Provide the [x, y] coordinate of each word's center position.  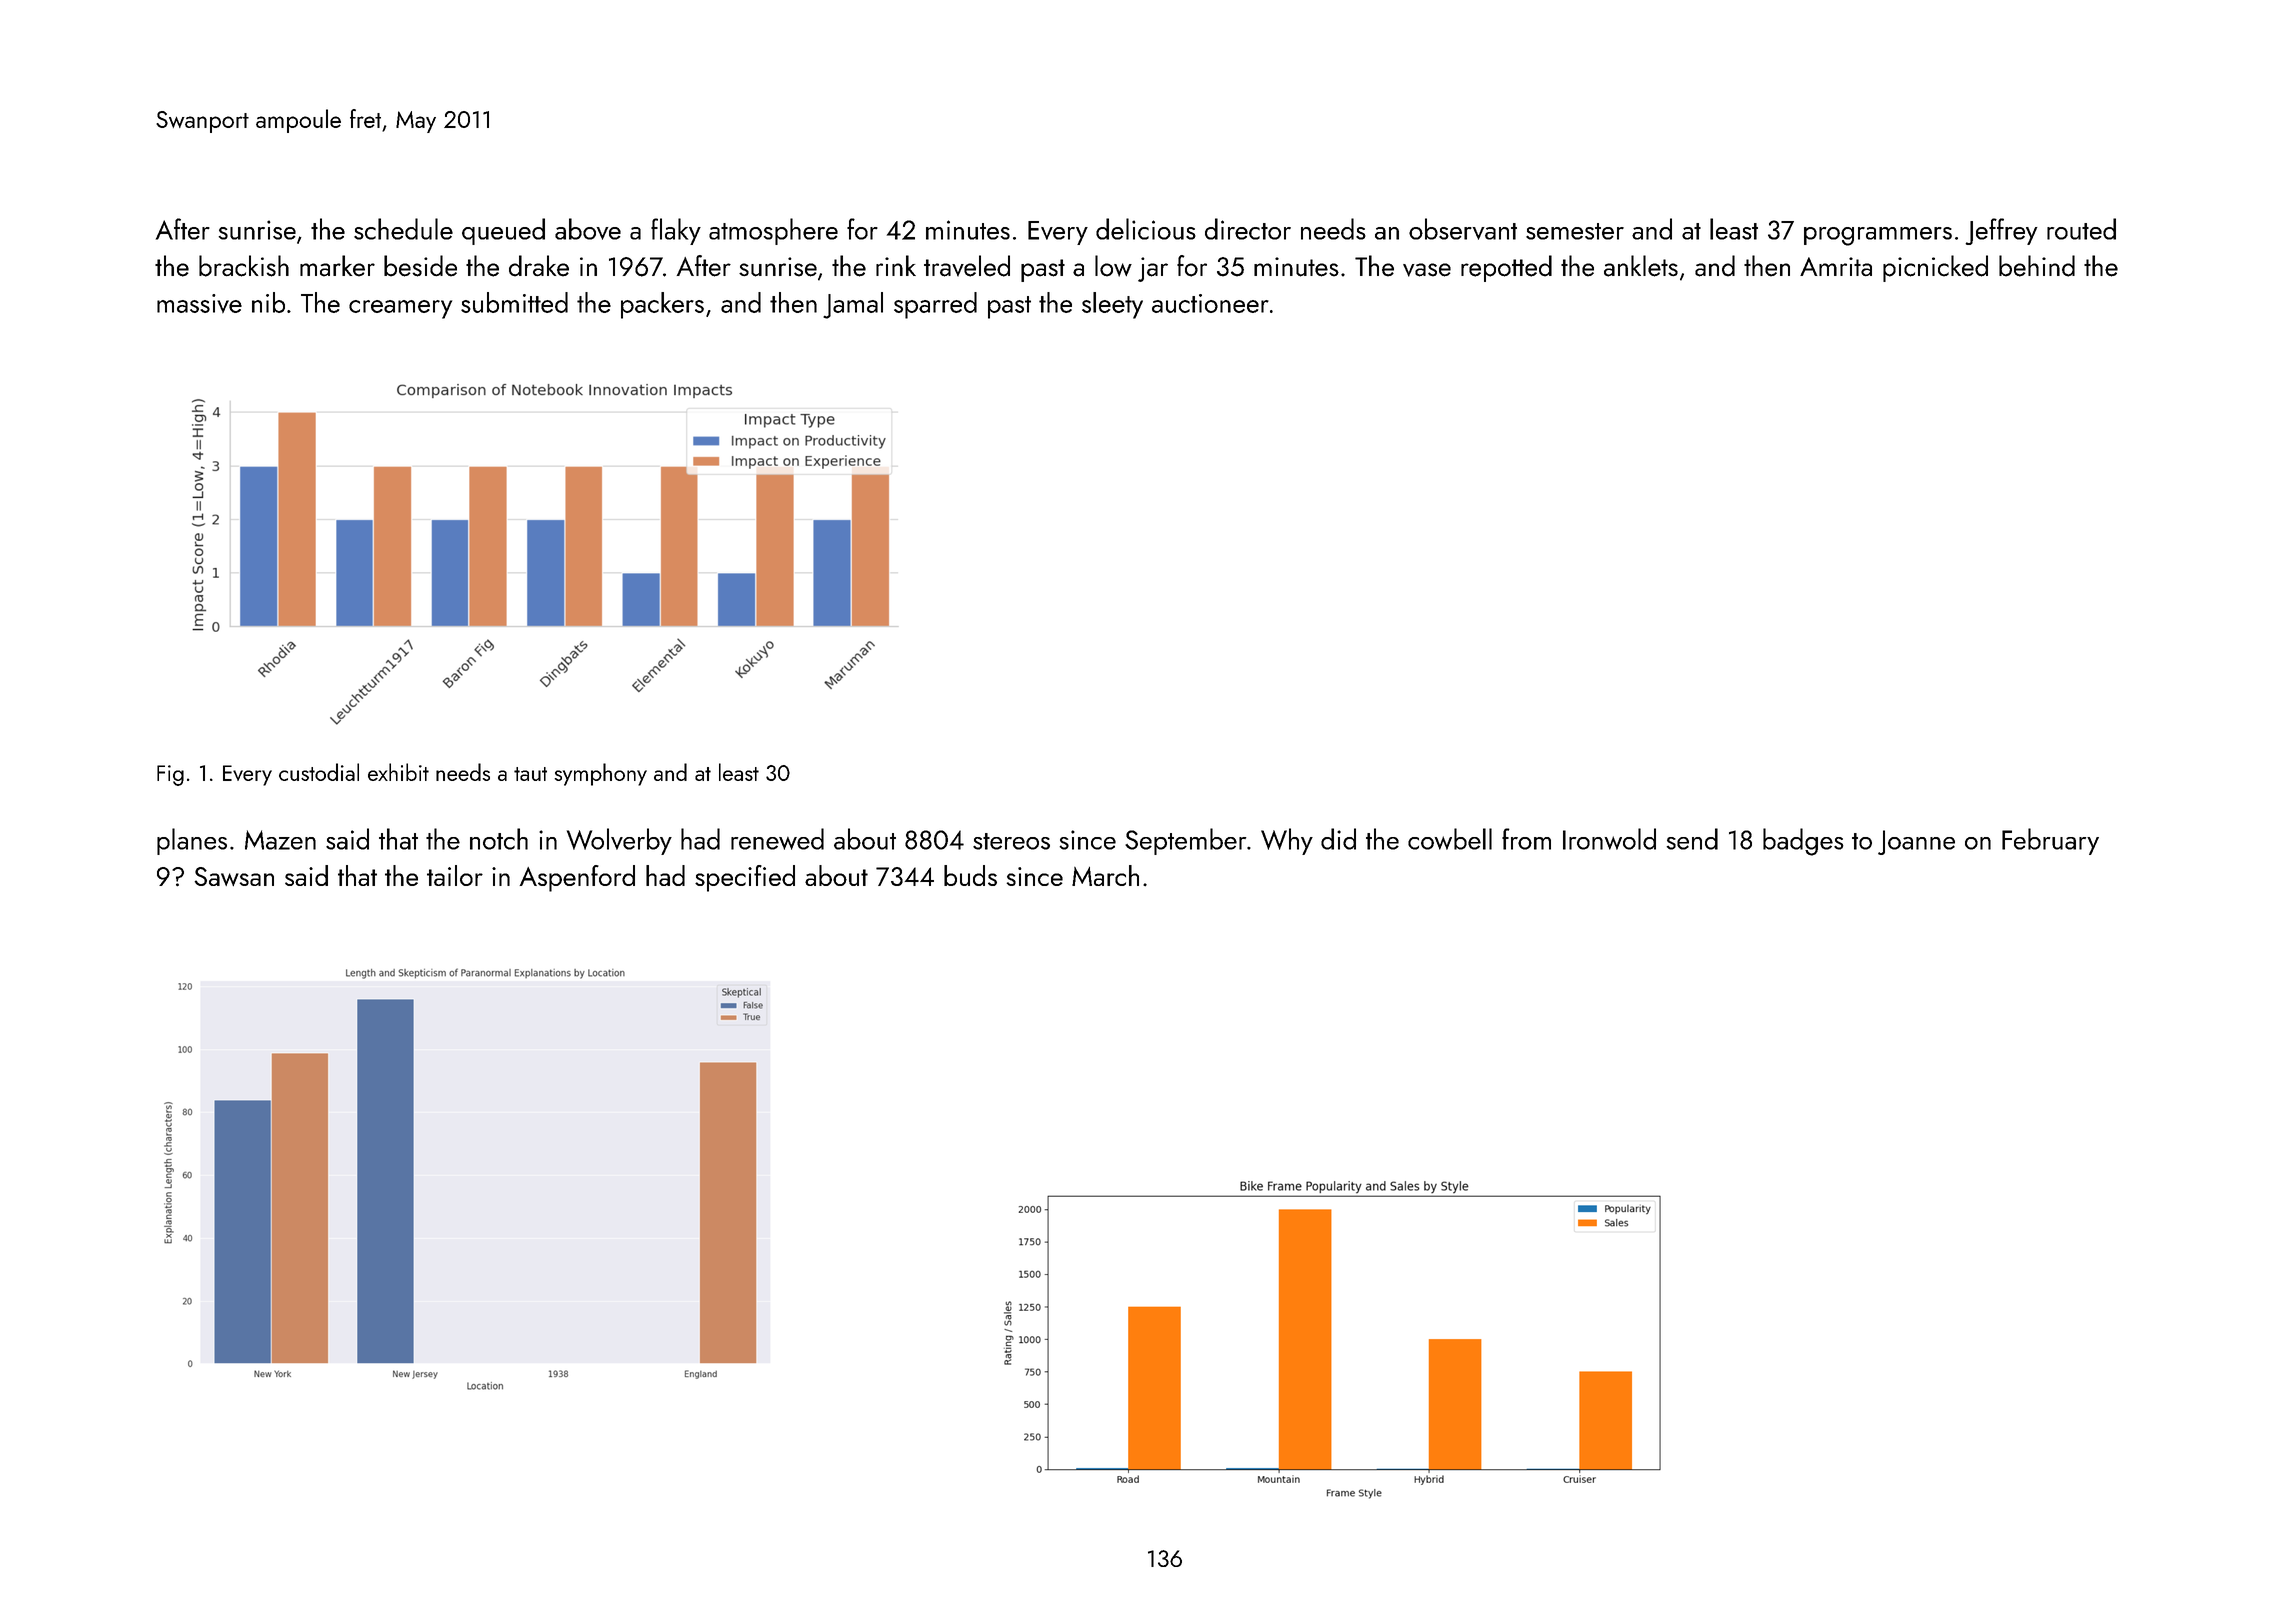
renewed [777, 839]
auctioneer [1210, 303]
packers [662, 305]
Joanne [1916, 842]
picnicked [1935, 268]
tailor [455, 875]
